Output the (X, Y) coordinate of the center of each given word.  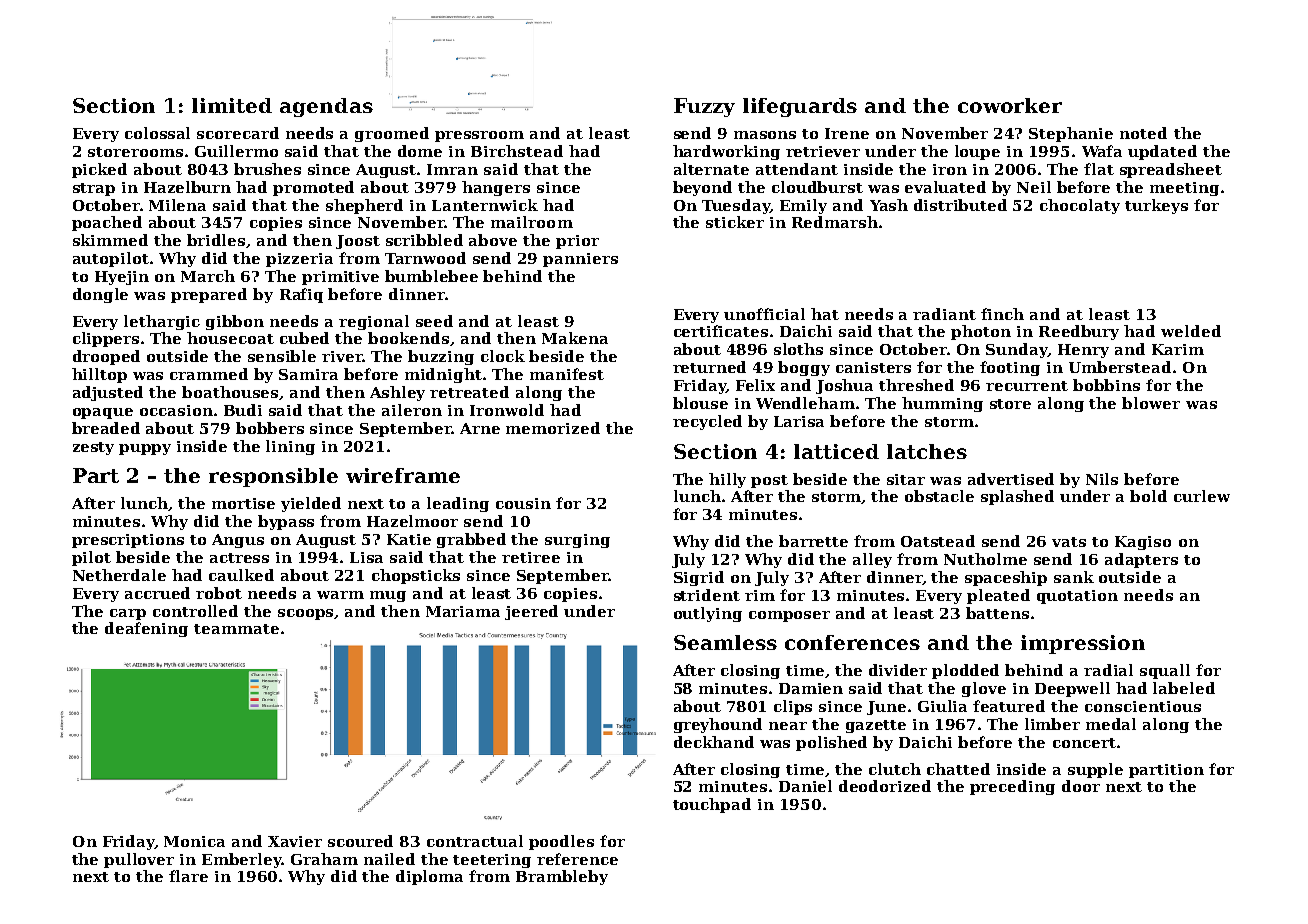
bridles (216, 240)
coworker (1010, 105)
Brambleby (562, 877)
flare (188, 876)
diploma (429, 877)
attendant (797, 169)
